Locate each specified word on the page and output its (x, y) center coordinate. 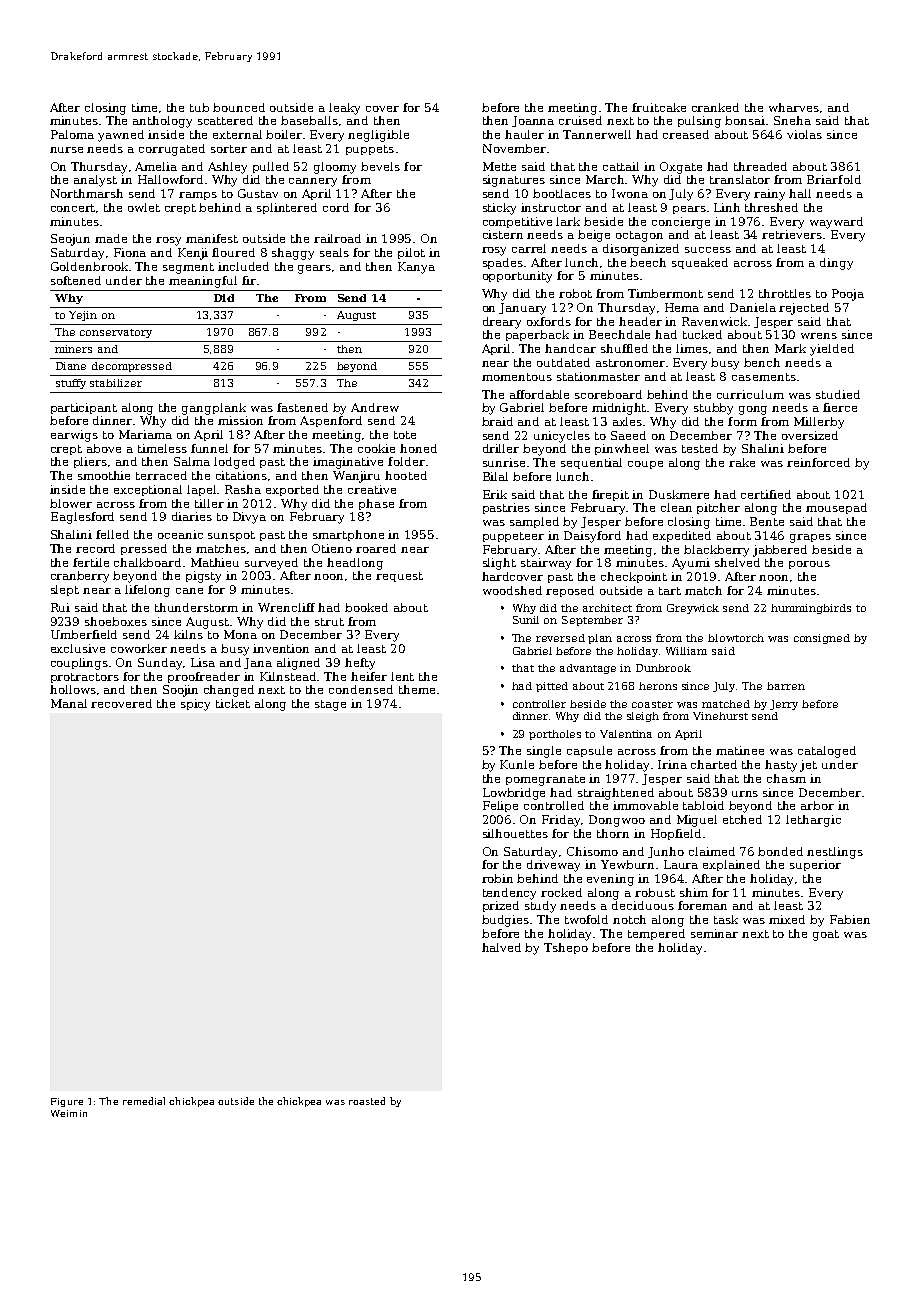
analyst (95, 181)
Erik (495, 494)
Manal (69, 703)
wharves (794, 107)
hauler (524, 134)
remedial (144, 1101)
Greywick (693, 609)
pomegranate (545, 780)
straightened (616, 794)
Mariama (145, 434)
